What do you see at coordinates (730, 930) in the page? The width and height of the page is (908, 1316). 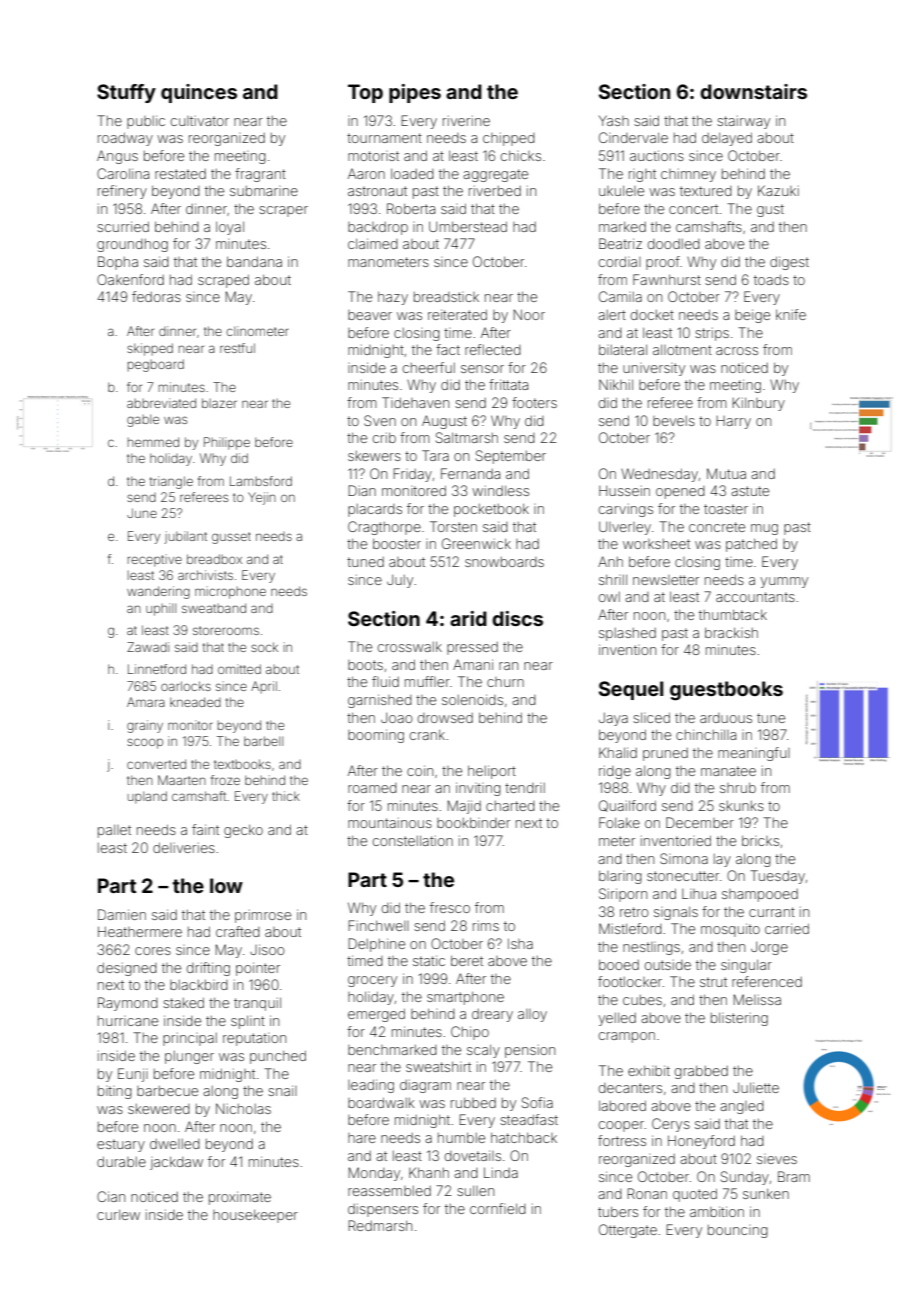 I see `mosquito` at bounding box center [730, 930].
